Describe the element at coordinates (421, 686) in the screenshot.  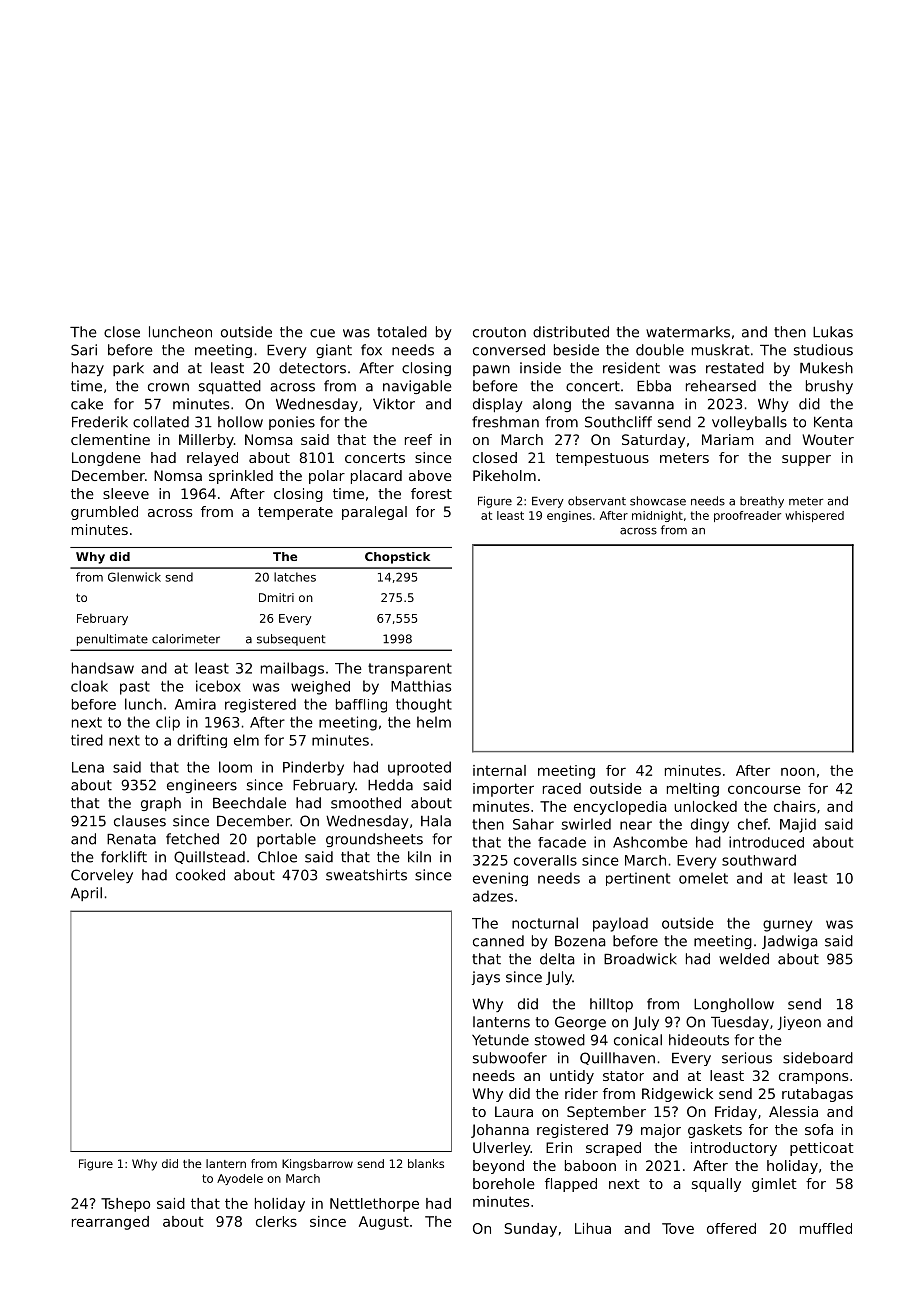
I see `Matthias` at that location.
